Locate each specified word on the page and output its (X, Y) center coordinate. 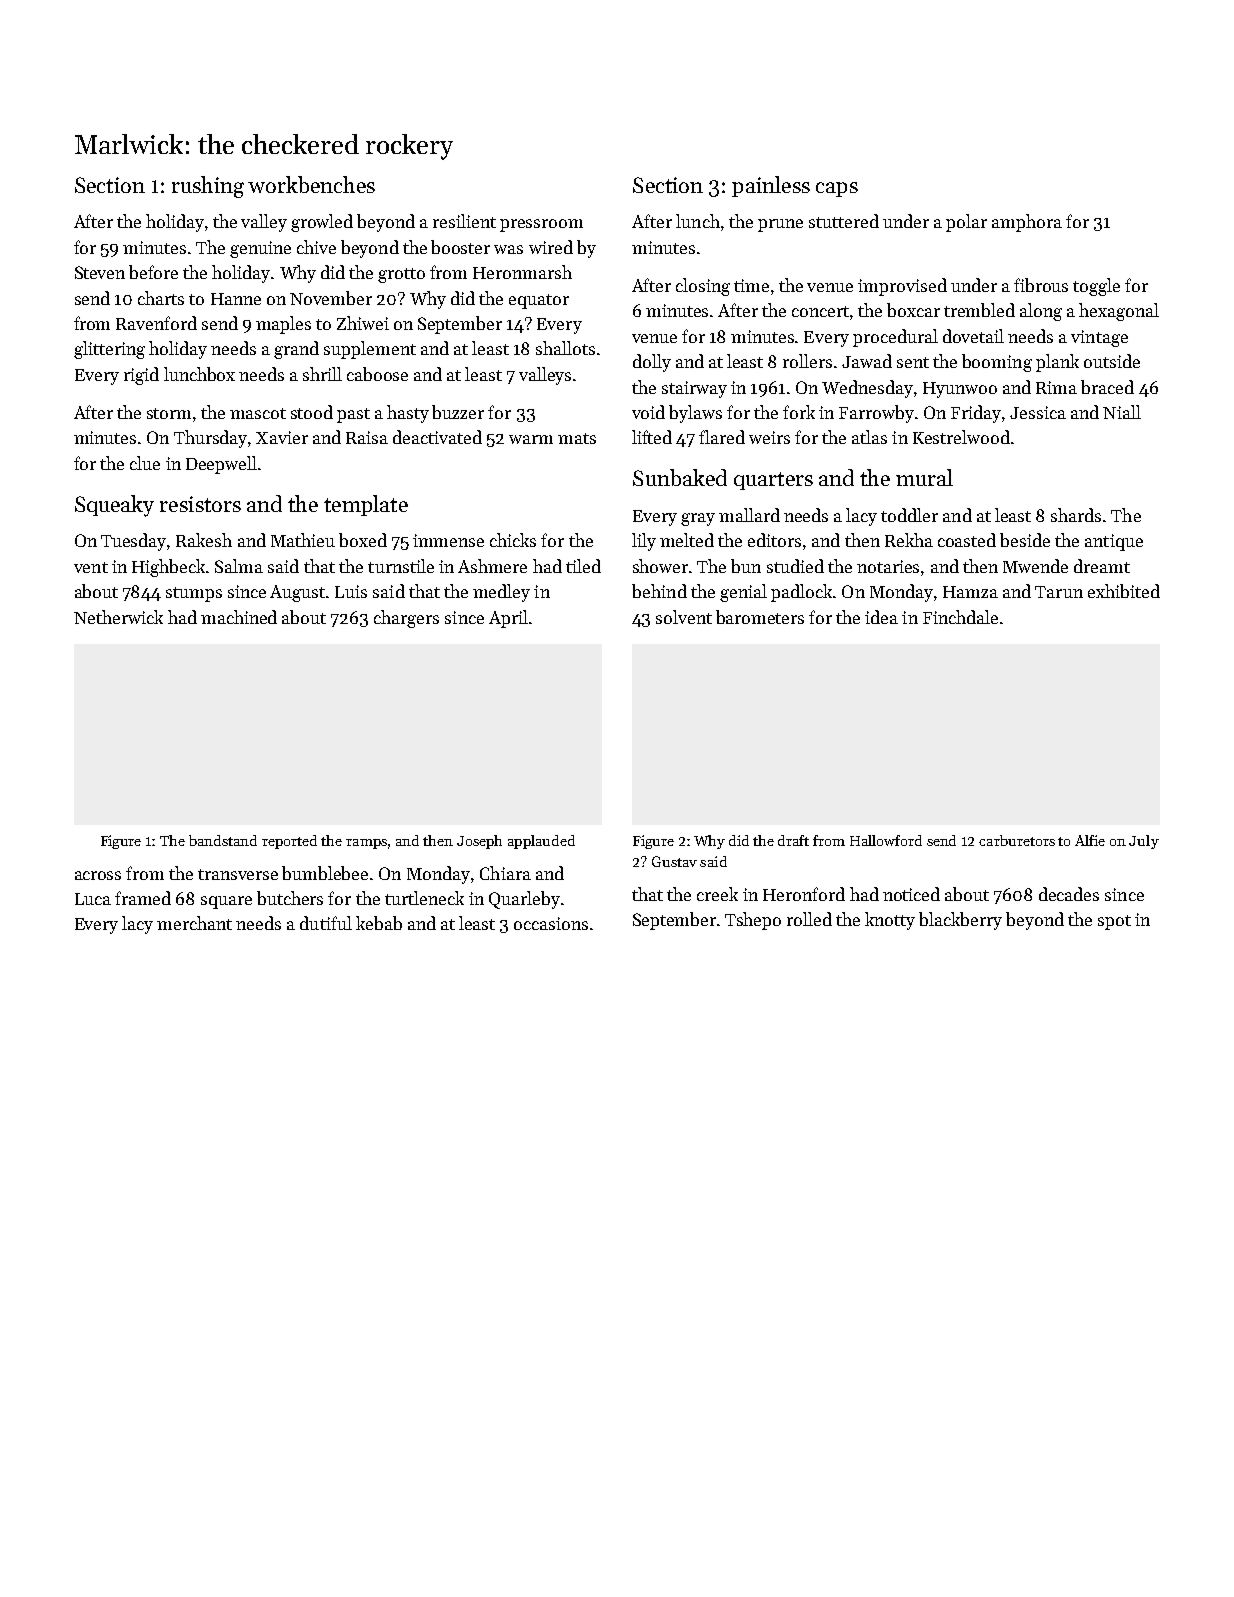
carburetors (1017, 840)
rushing (208, 187)
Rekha (909, 540)
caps (837, 189)
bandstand (223, 840)
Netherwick (118, 617)
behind (659, 591)
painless (771, 186)
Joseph (479, 842)
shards (1076, 515)
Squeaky (114, 506)
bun (746, 566)
